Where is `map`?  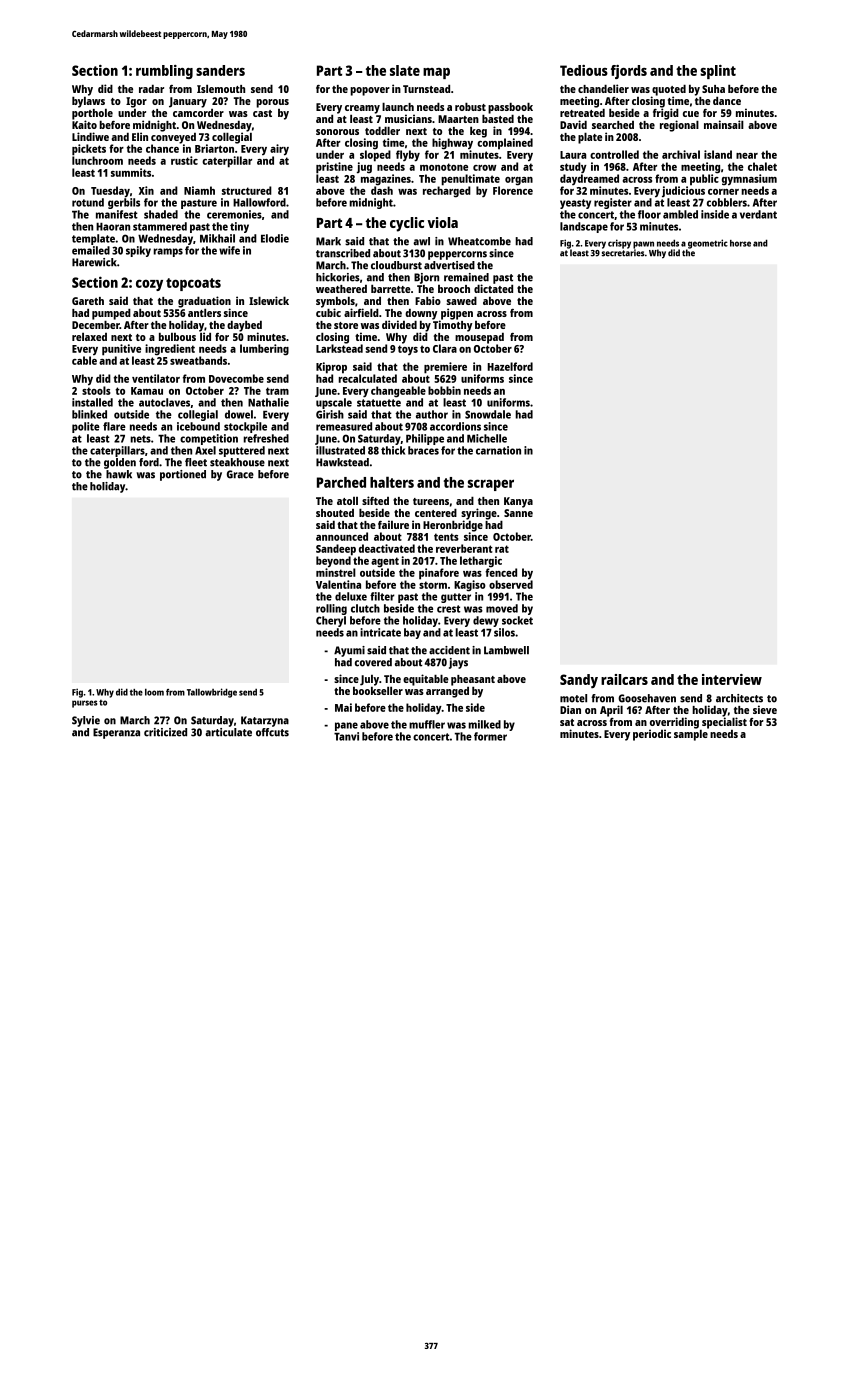
map is located at coordinates (436, 73).
